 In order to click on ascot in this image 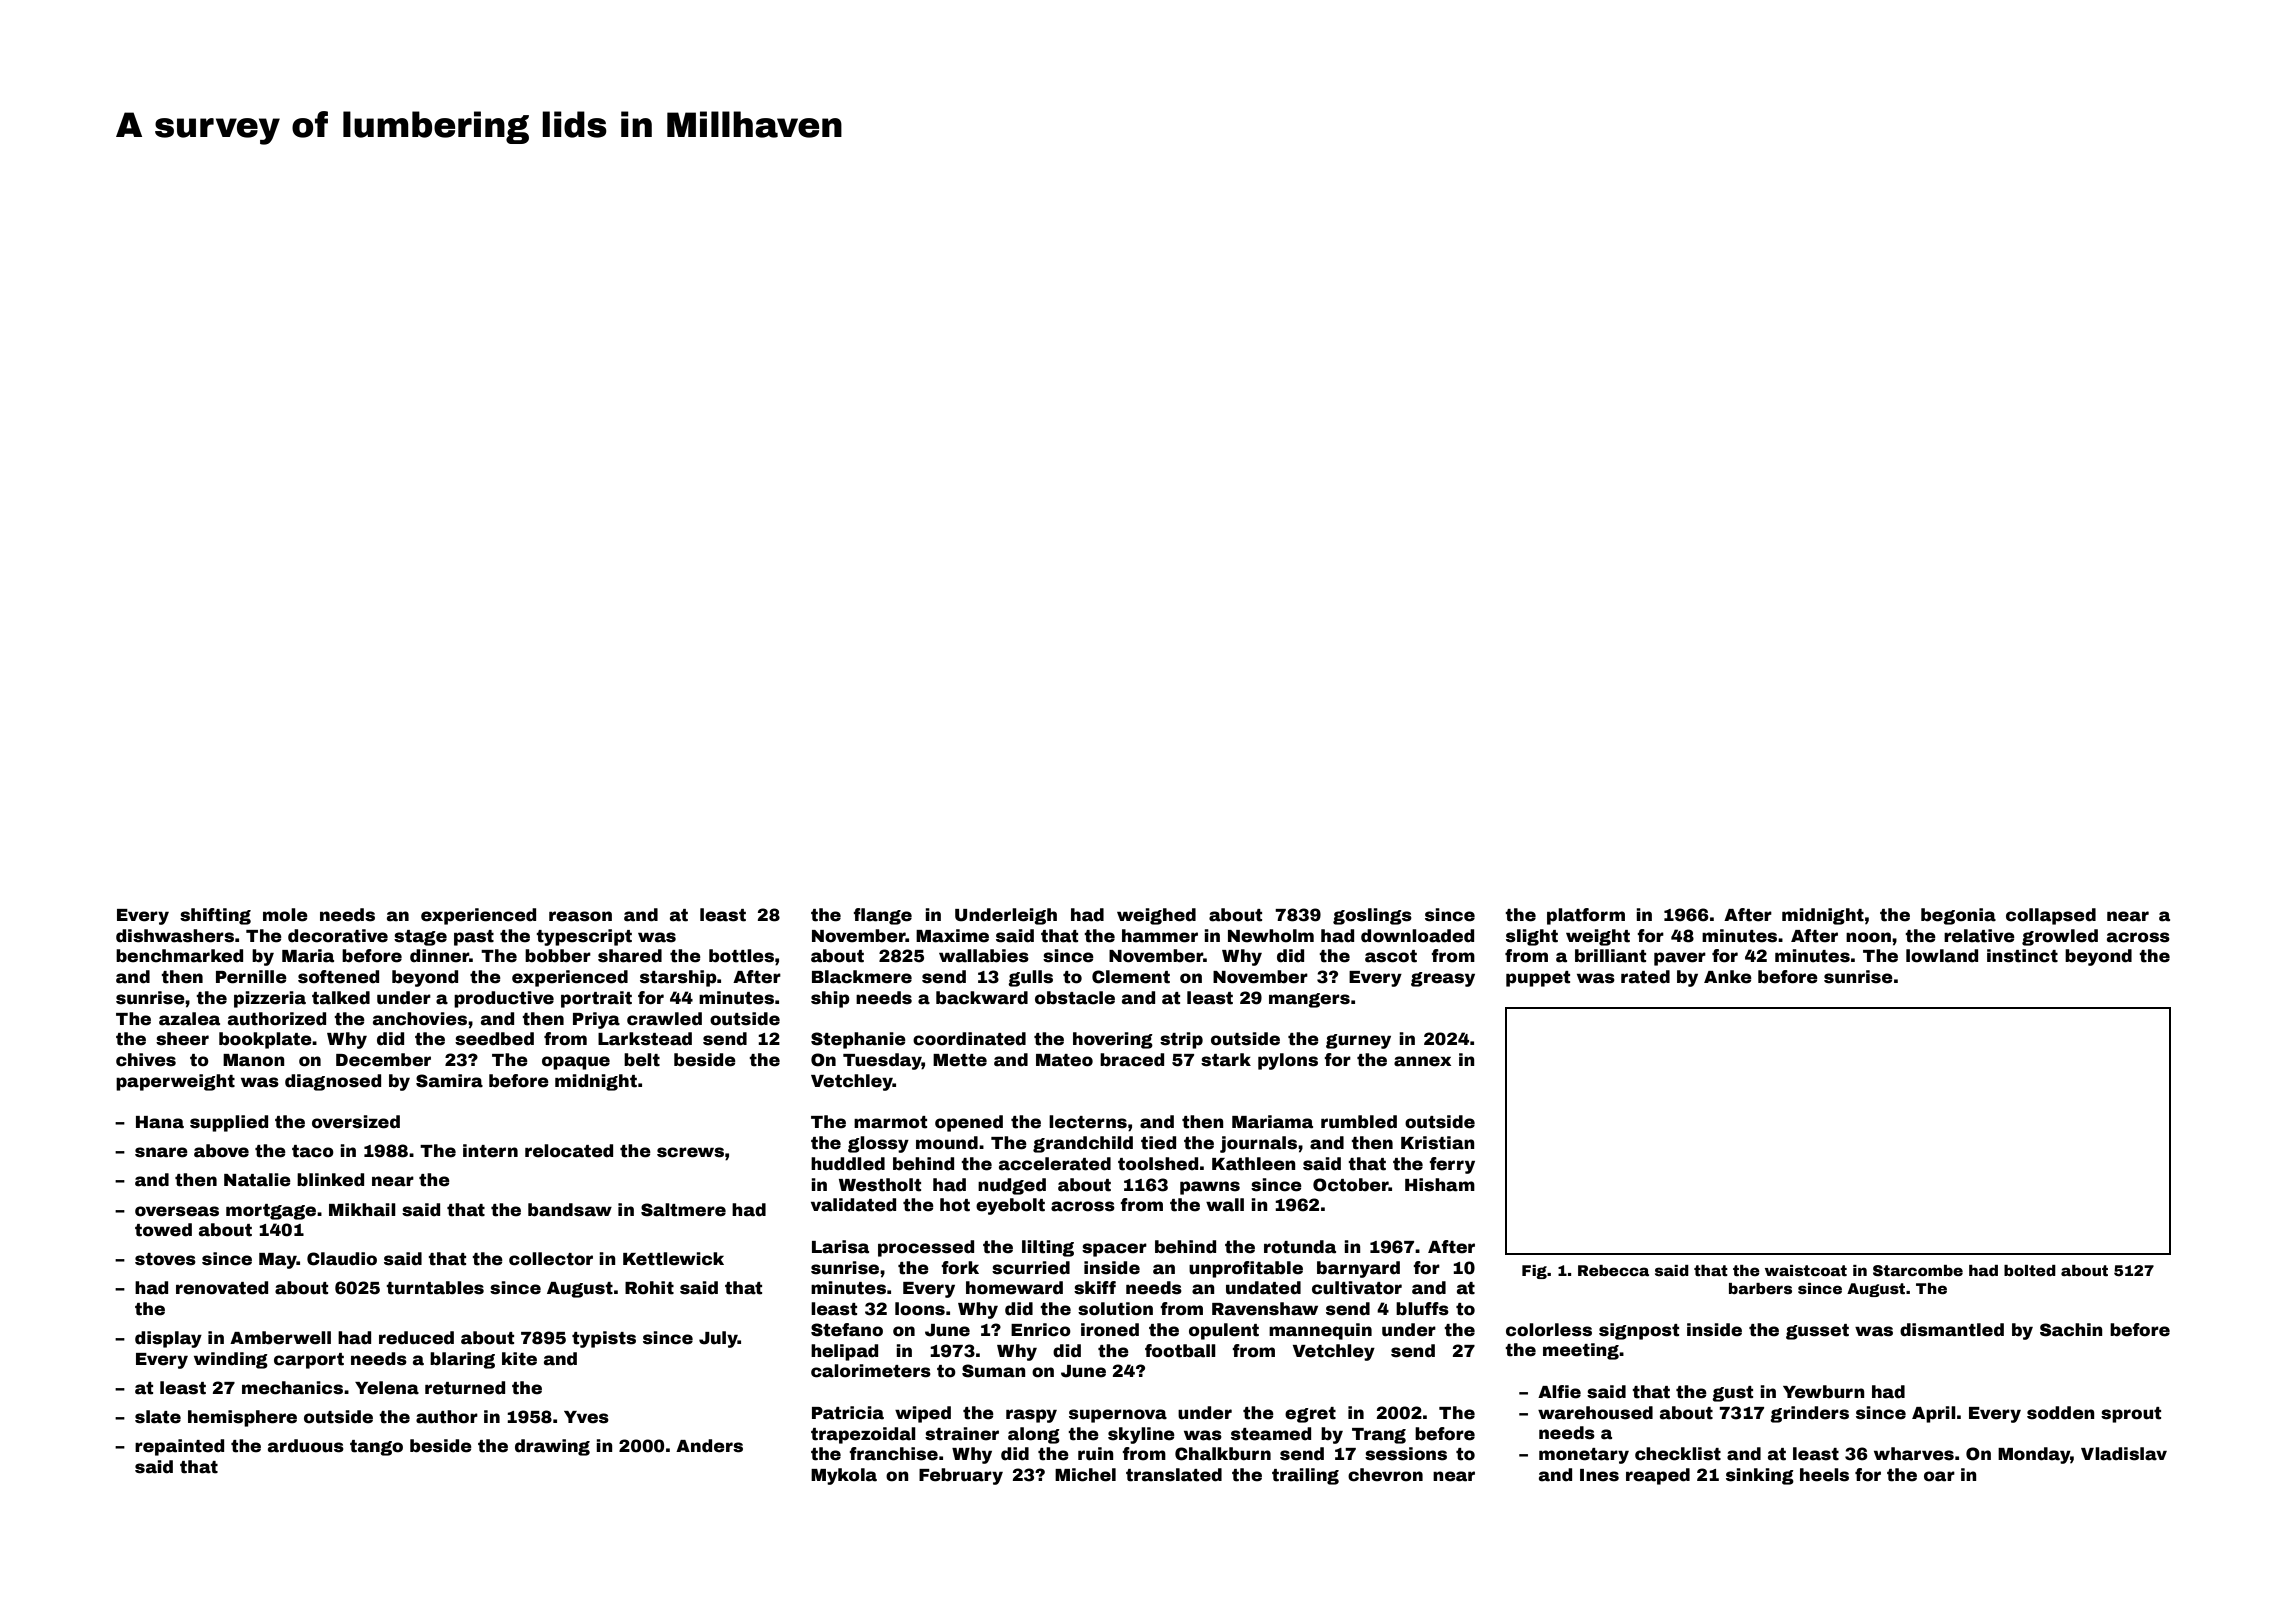, I will do `click(1391, 956)`.
